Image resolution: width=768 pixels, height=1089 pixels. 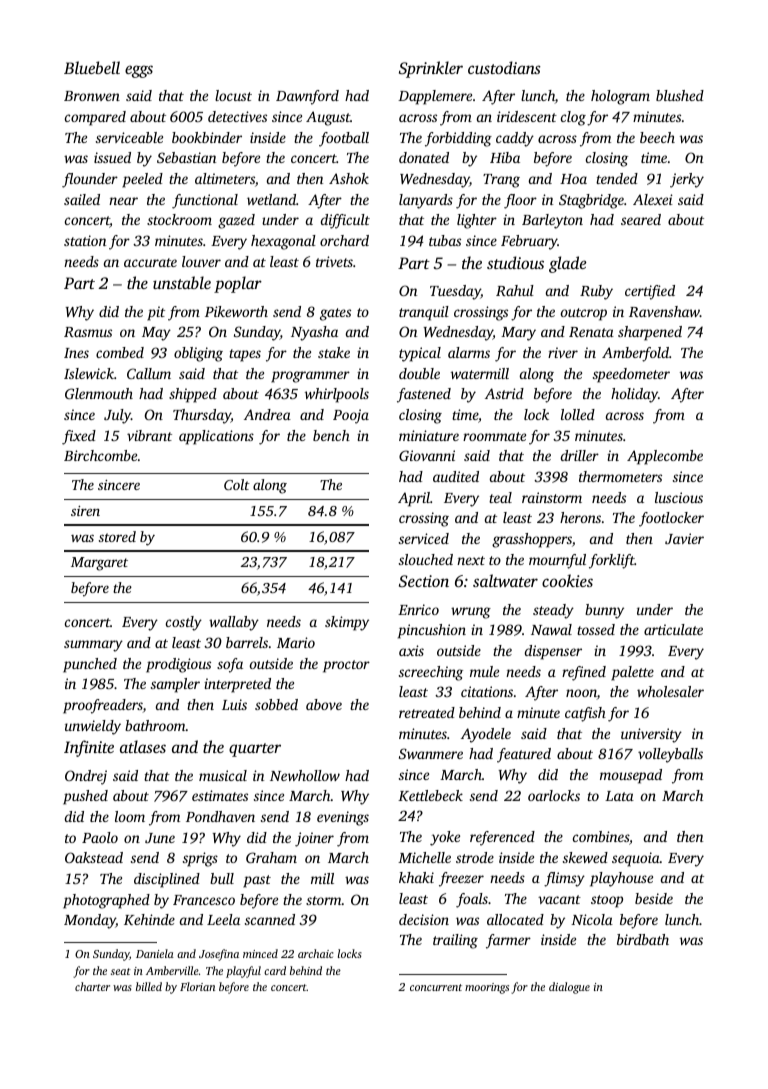 I want to click on Ayodele, so click(x=486, y=735).
